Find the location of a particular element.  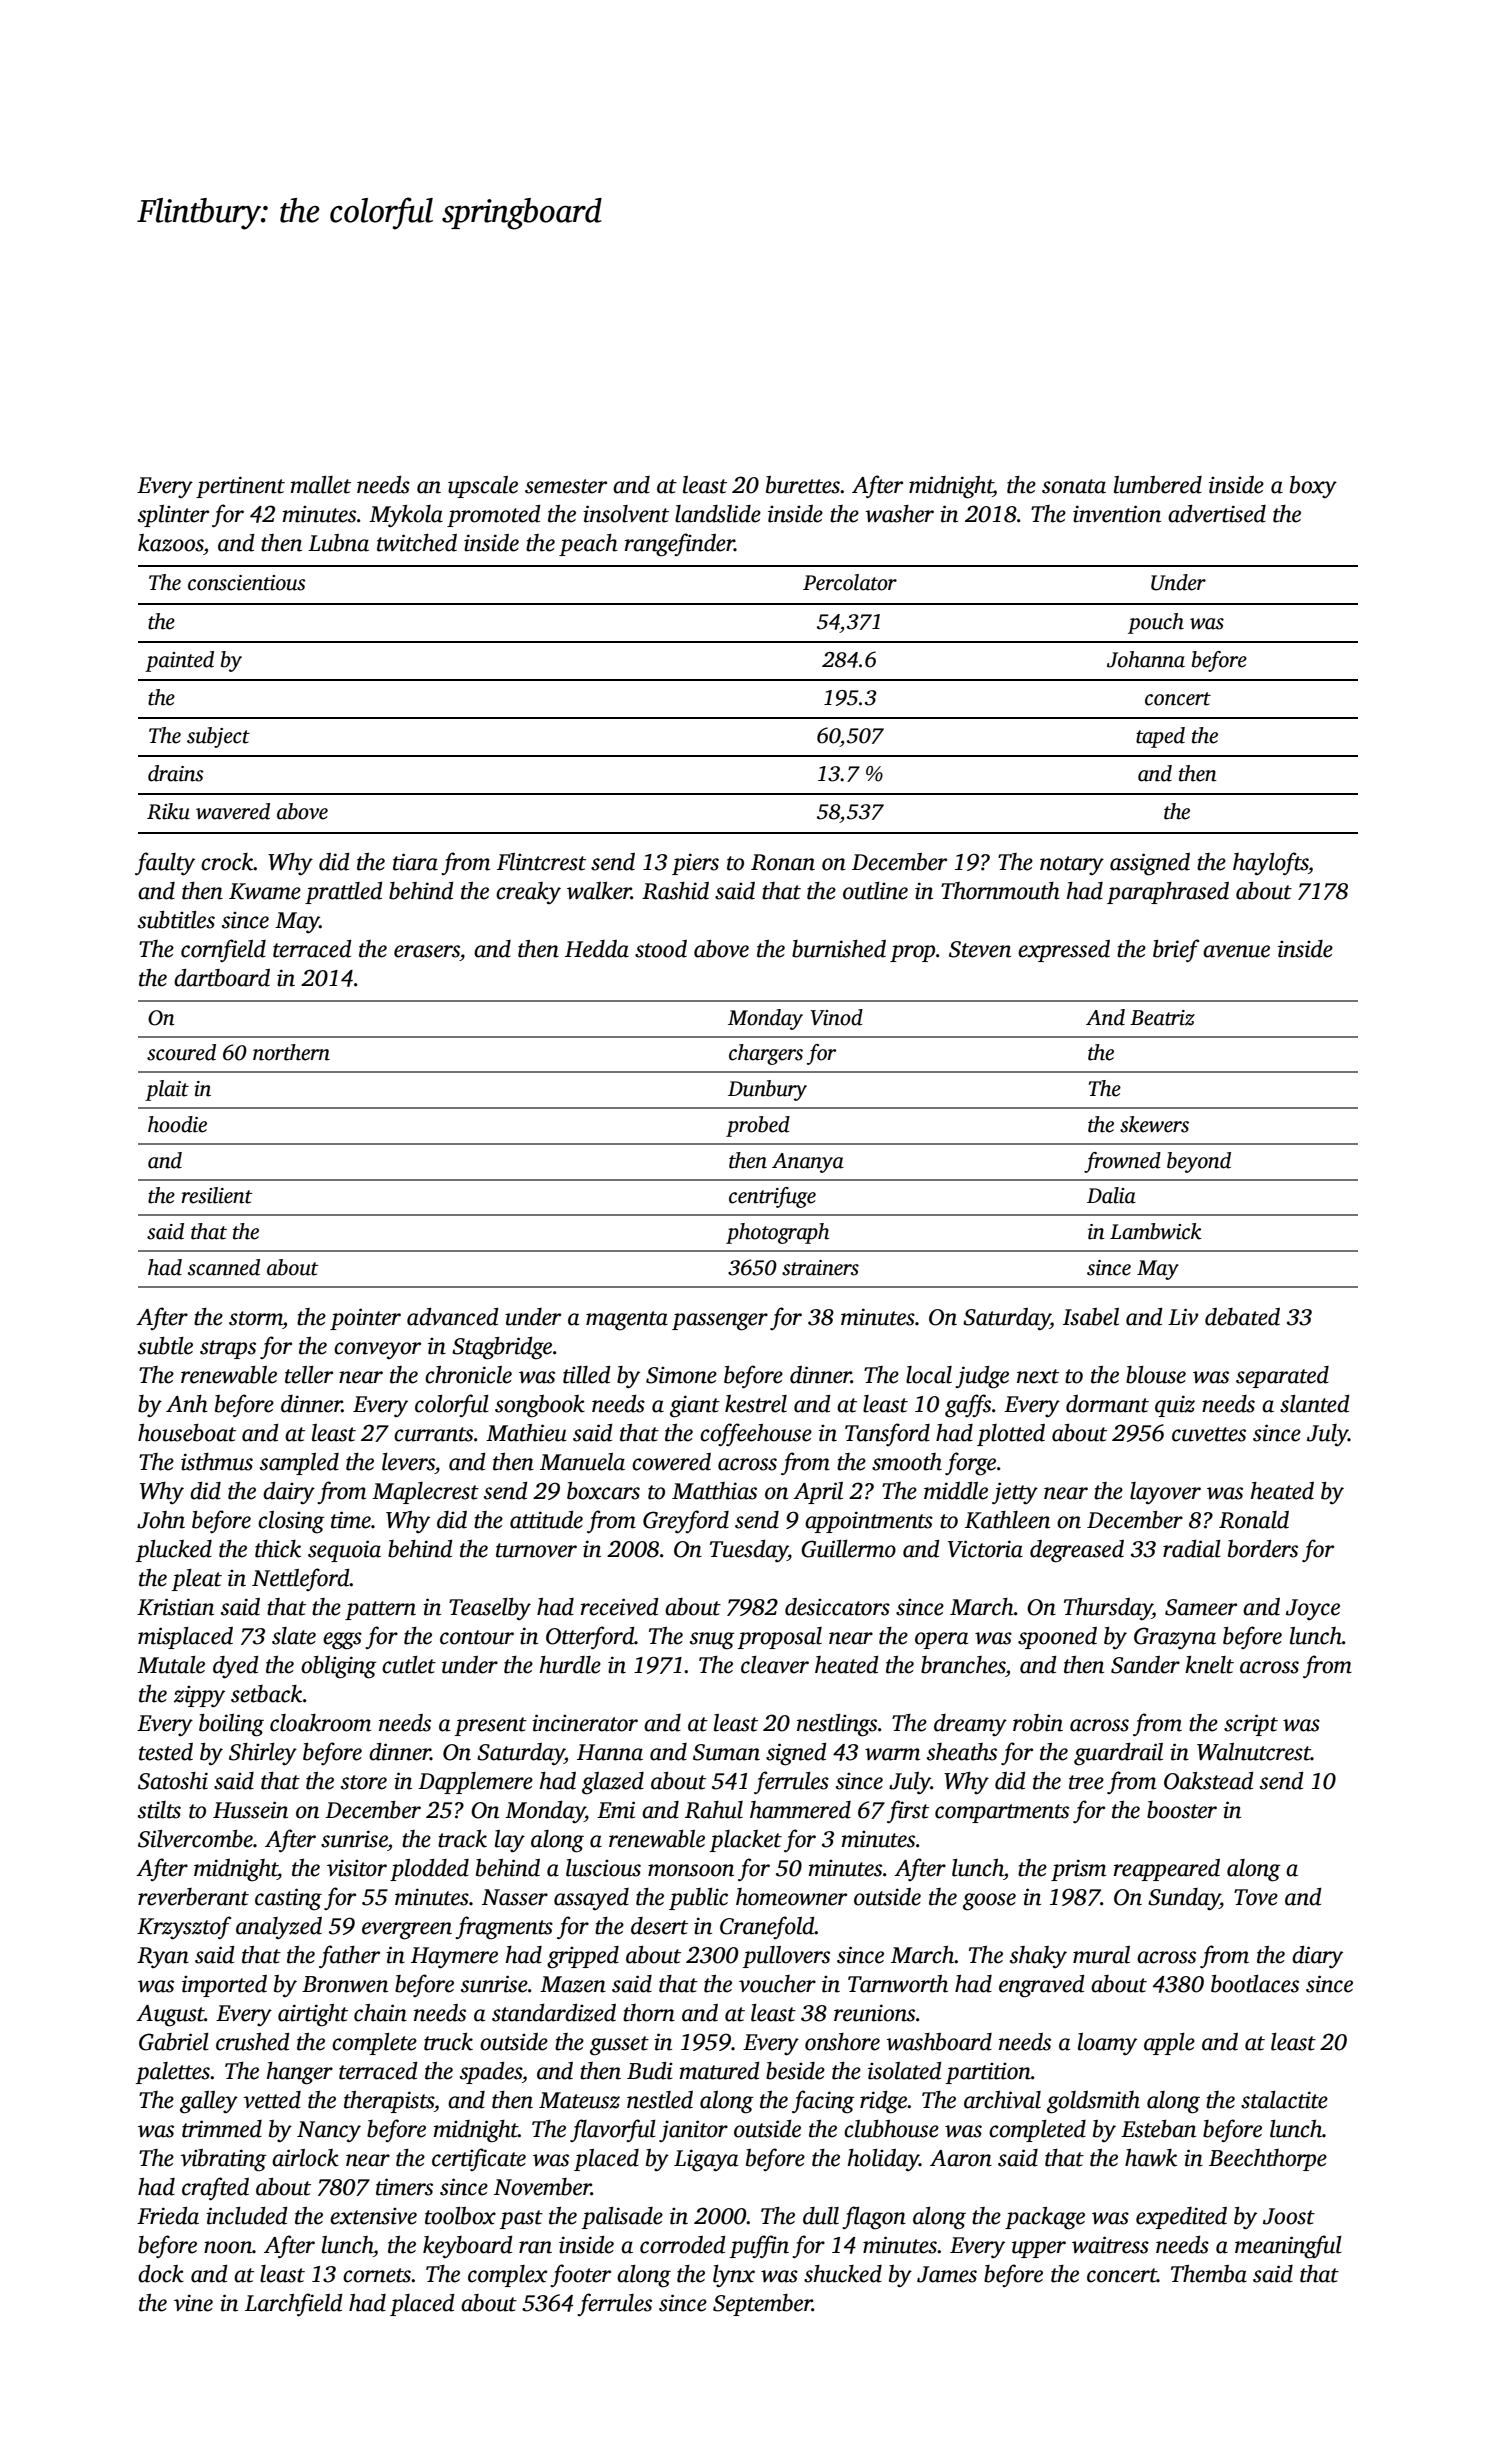

meaningful is located at coordinates (1288, 2247).
